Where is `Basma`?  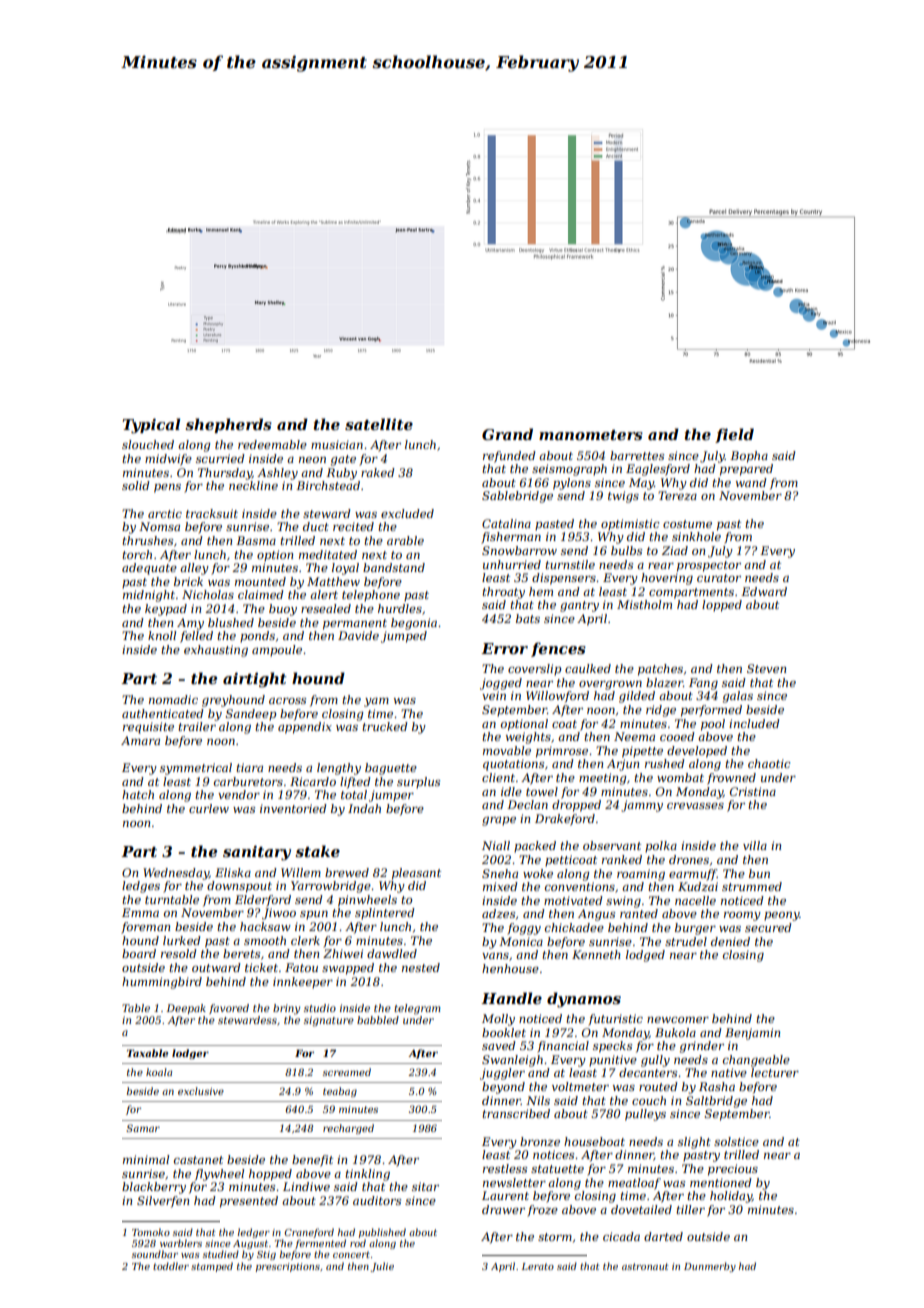
Basma is located at coordinates (256, 540).
